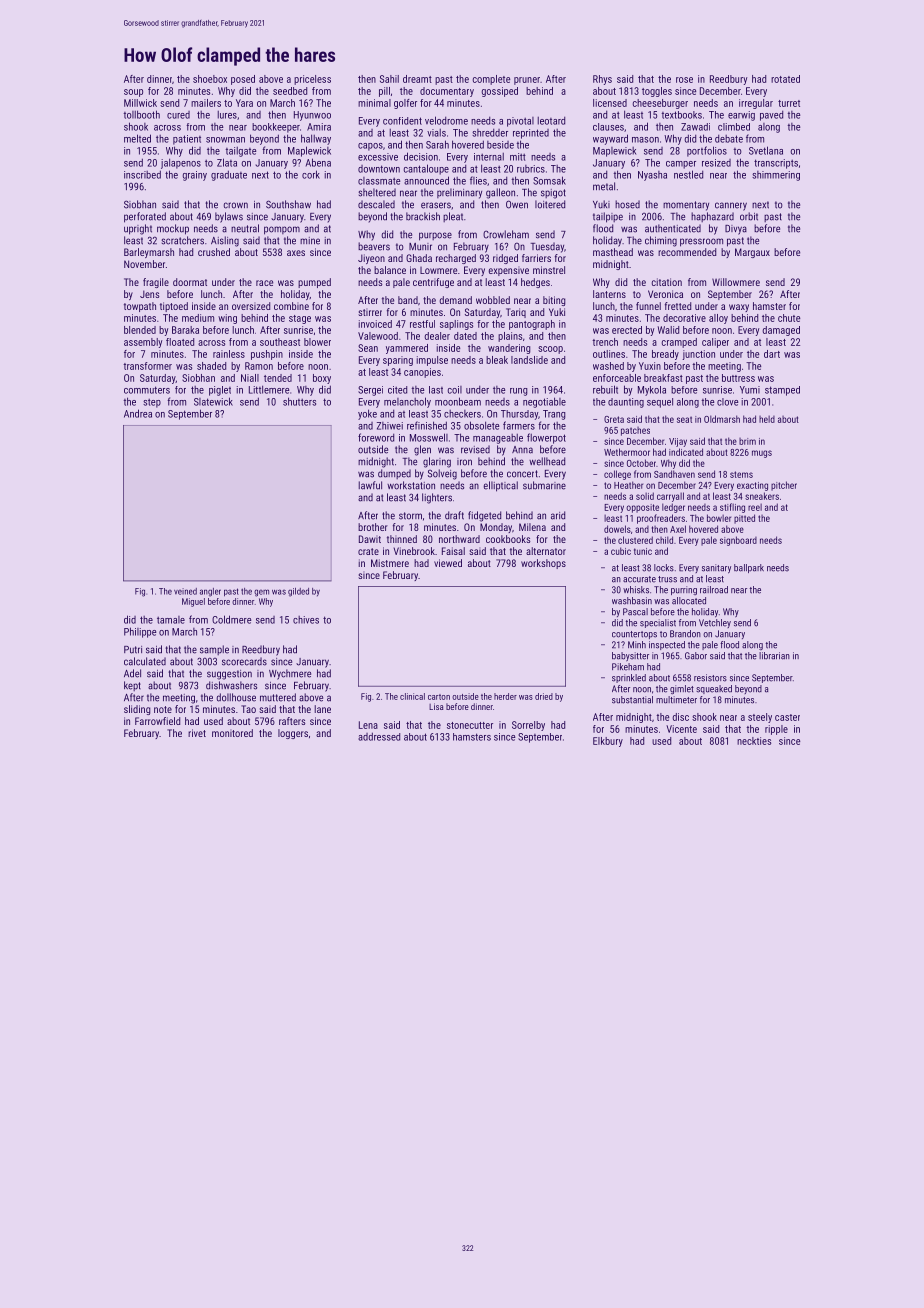  What do you see at coordinates (374, 246) in the screenshot?
I see `beavers` at bounding box center [374, 246].
